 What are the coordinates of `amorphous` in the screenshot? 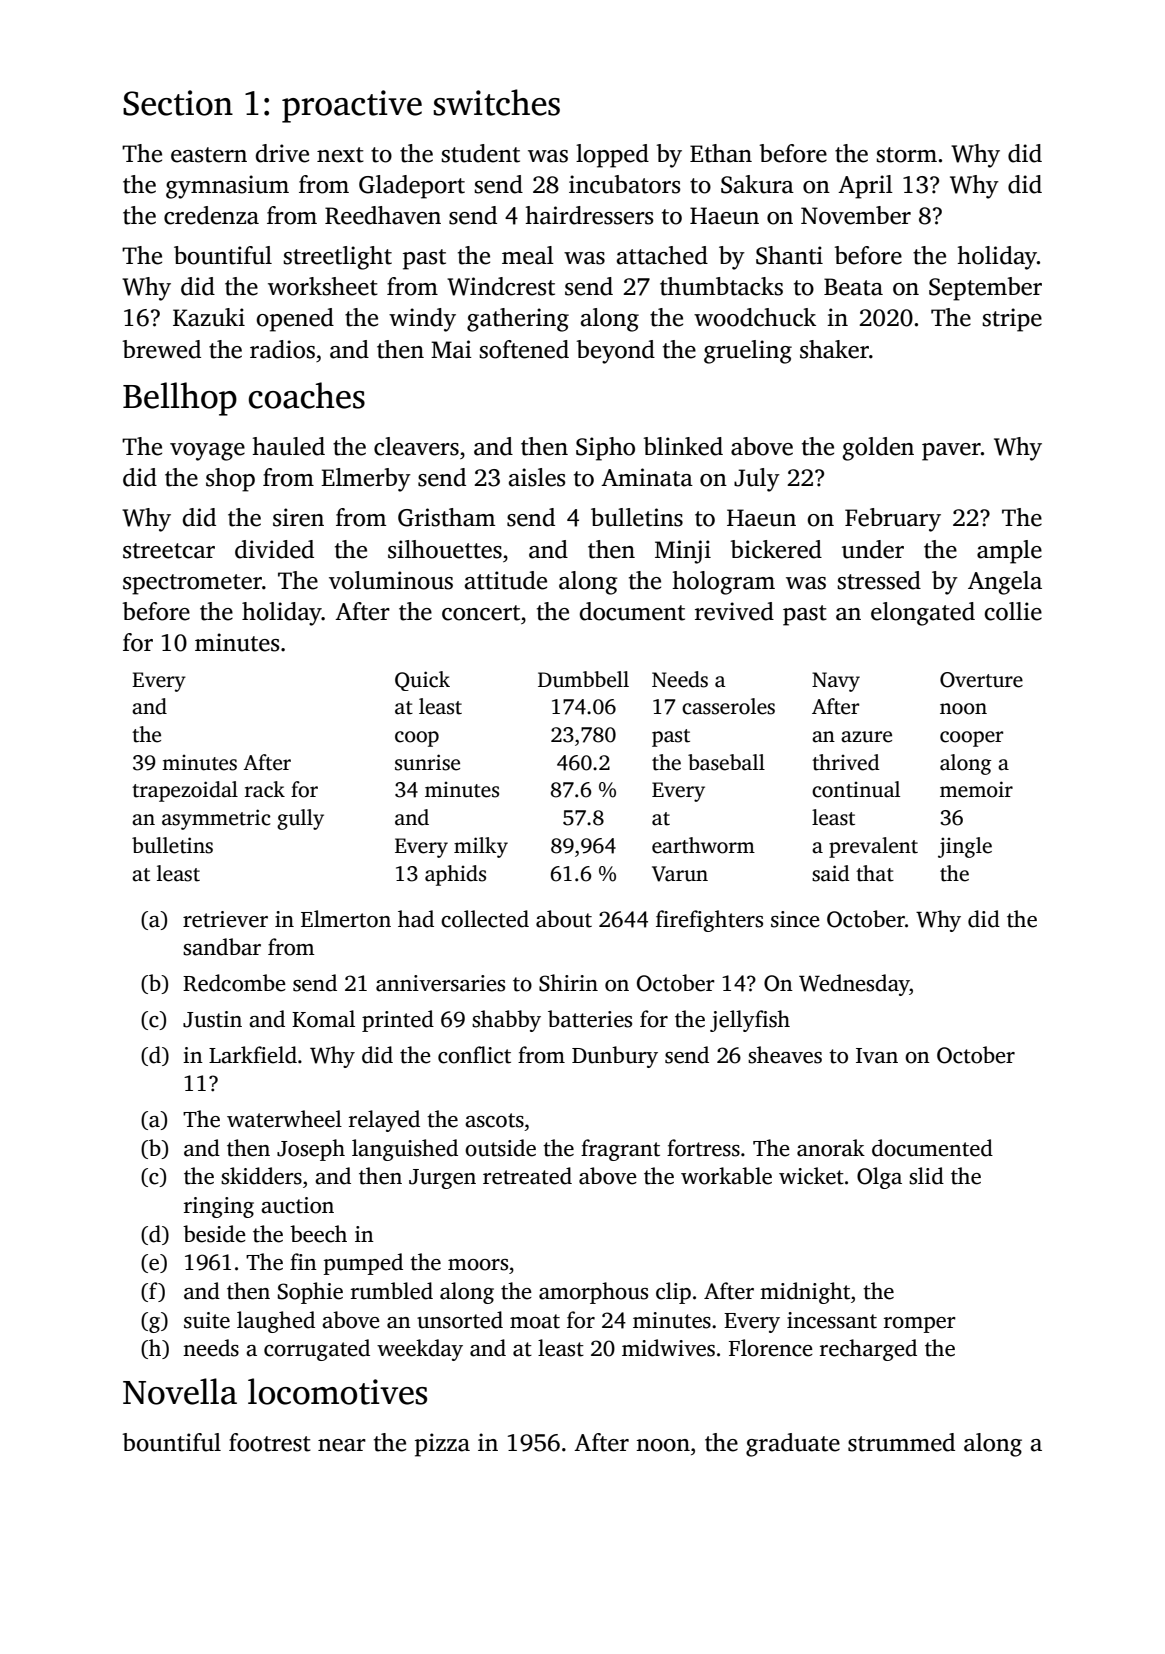 It's located at (593, 1293).
